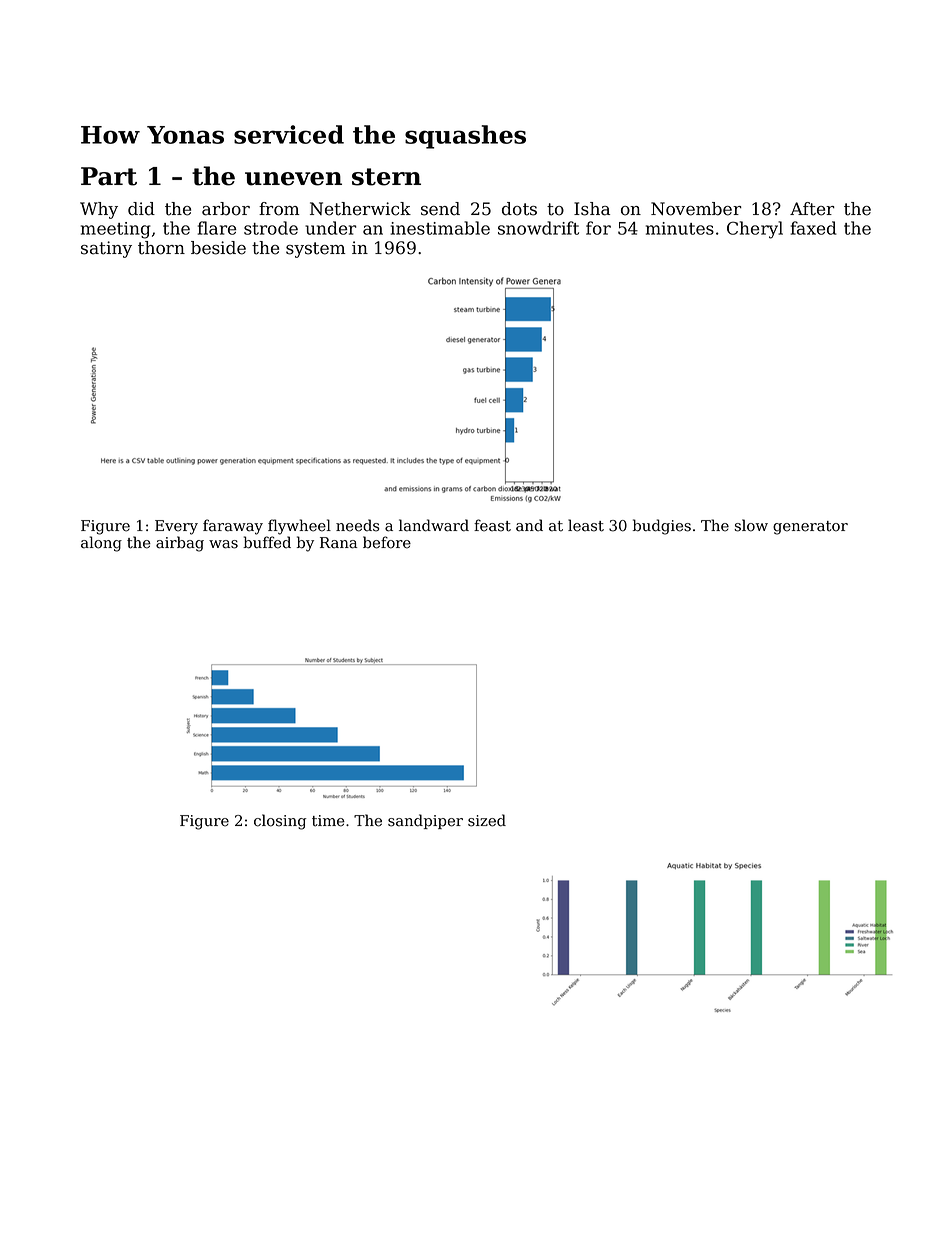  What do you see at coordinates (538, 228) in the document?
I see `snowdrift` at bounding box center [538, 228].
